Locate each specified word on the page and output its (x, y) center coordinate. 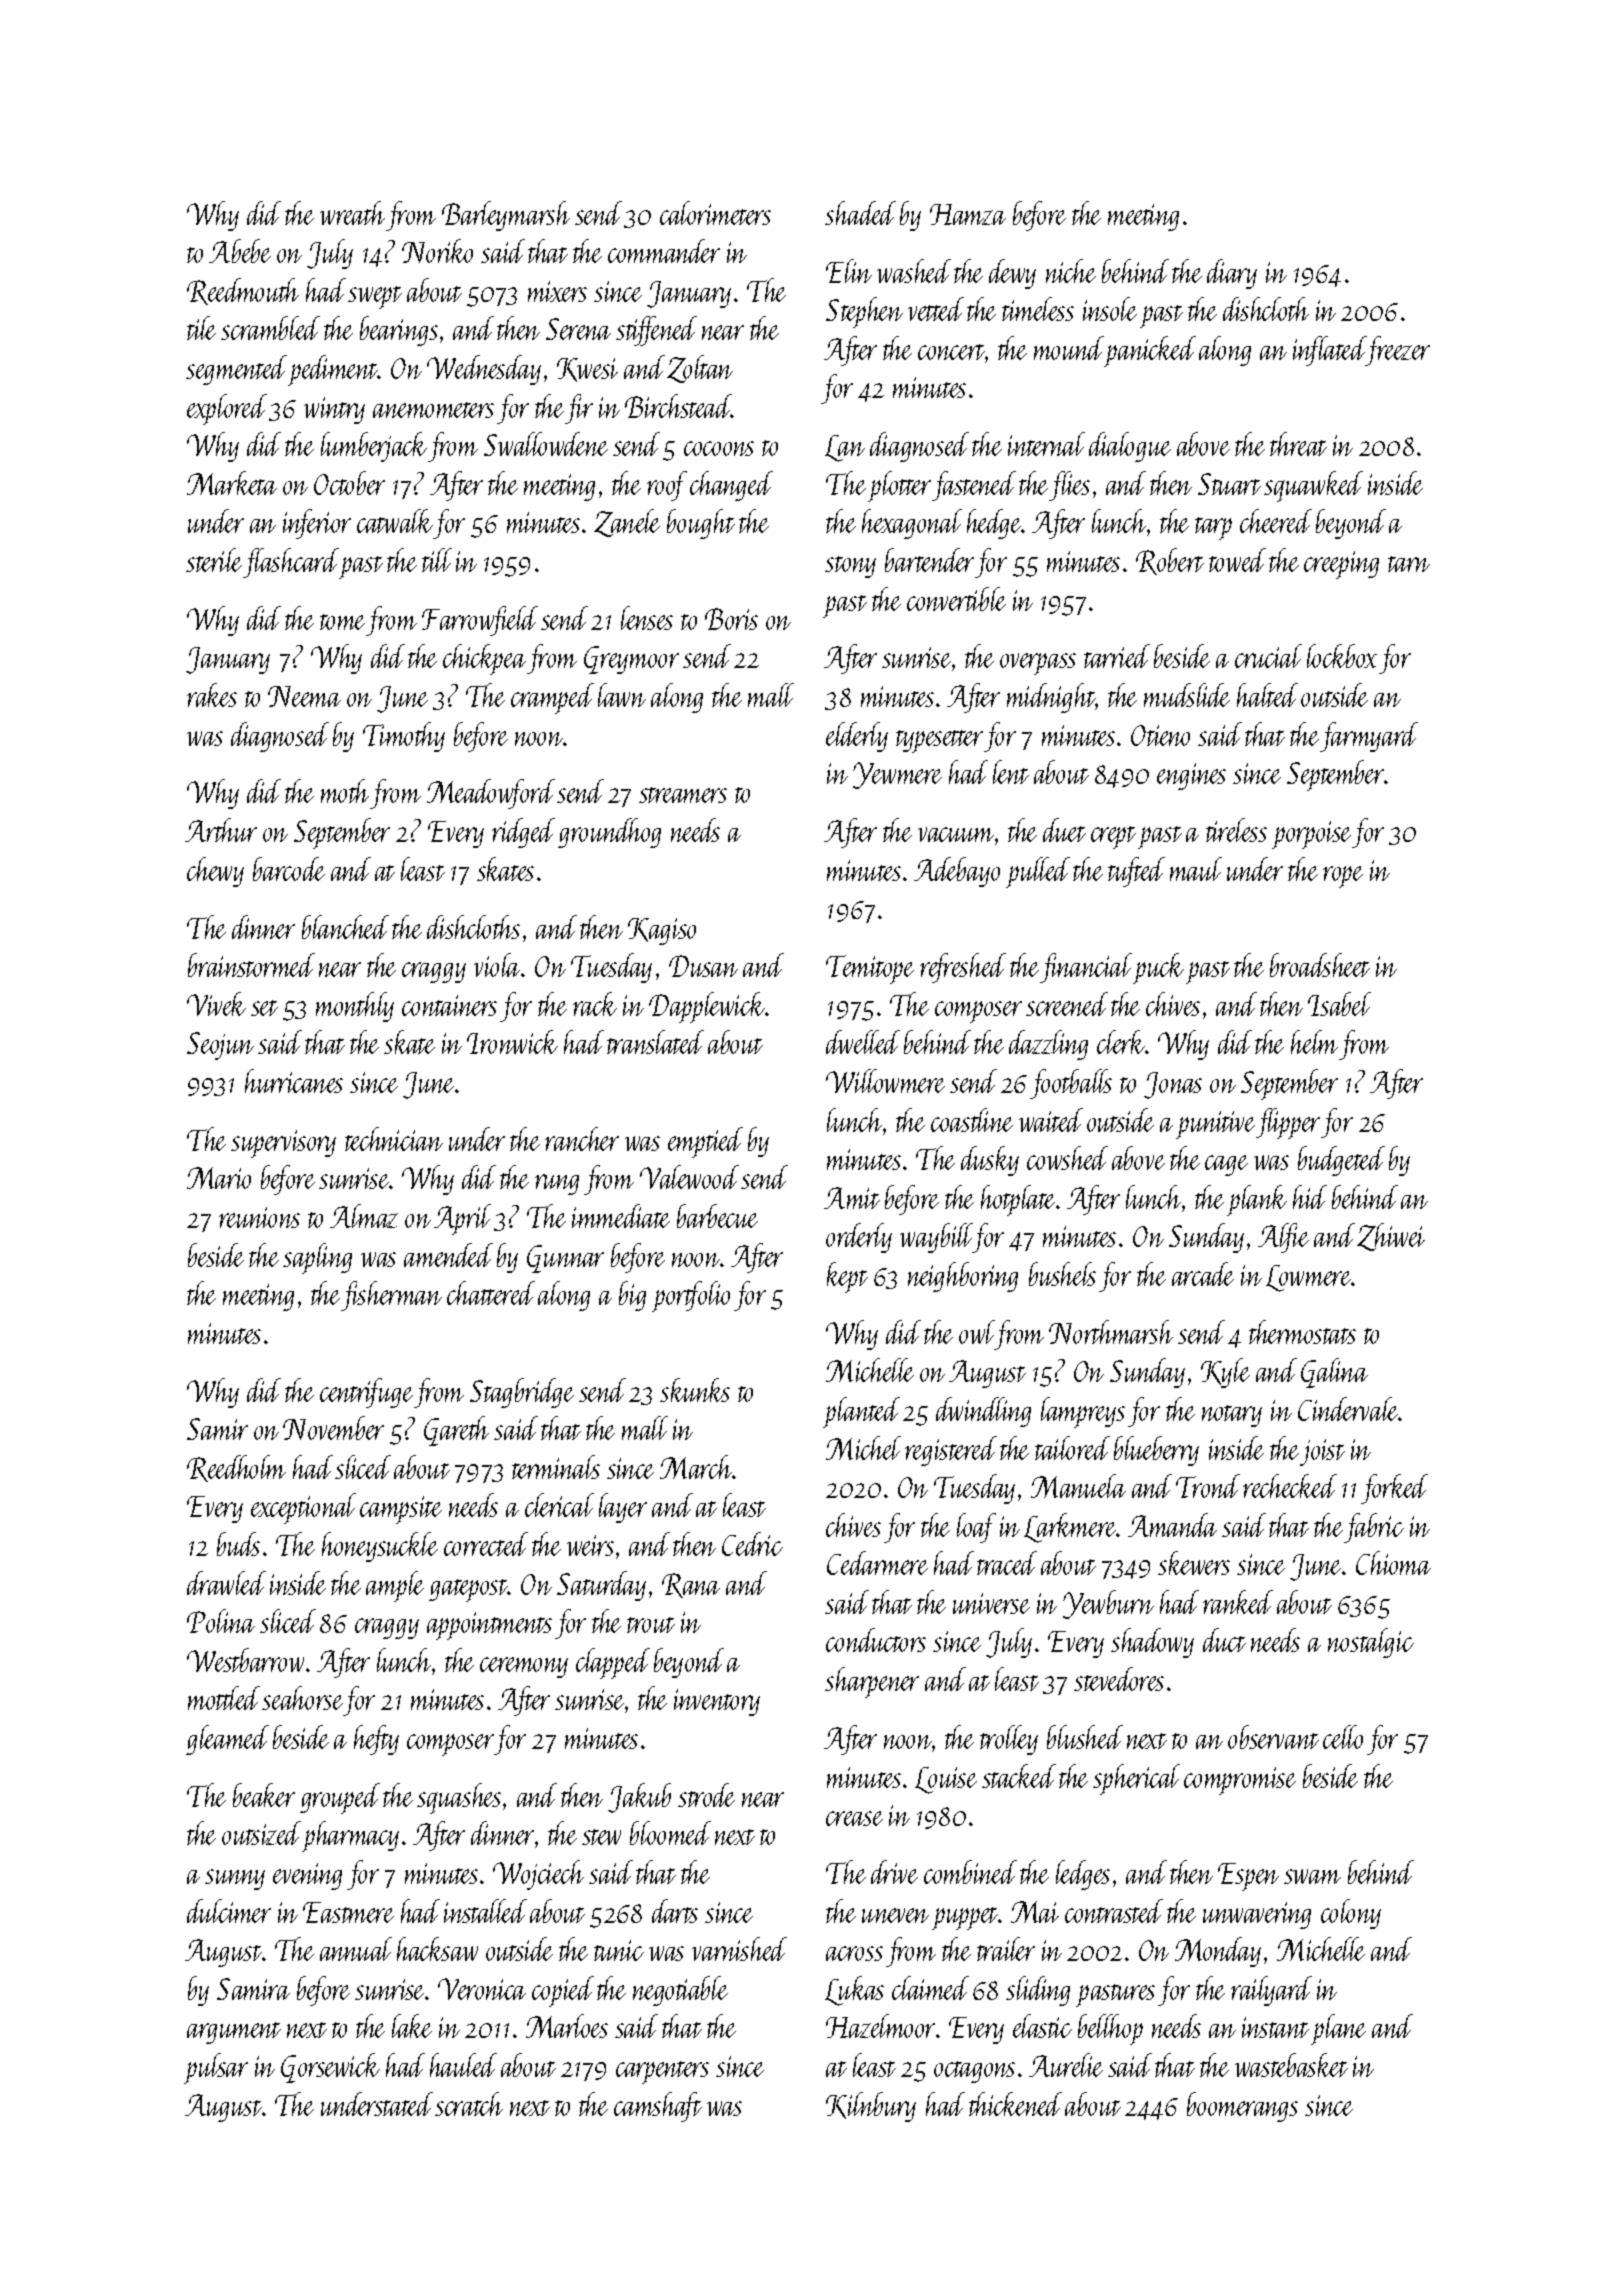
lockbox (1342, 656)
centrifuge (366, 1393)
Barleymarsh (506, 216)
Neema (304, 696)
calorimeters (715, 213)
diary (1232, 274)
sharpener (872, 1682)
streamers (683, 795)
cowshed (1067, 1158)
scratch (469, 2104)
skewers (1194, 1563)
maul (1196, 869)
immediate (621, 1216)
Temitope (870, 969)
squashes (459, 1798)
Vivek (216, 1004)
